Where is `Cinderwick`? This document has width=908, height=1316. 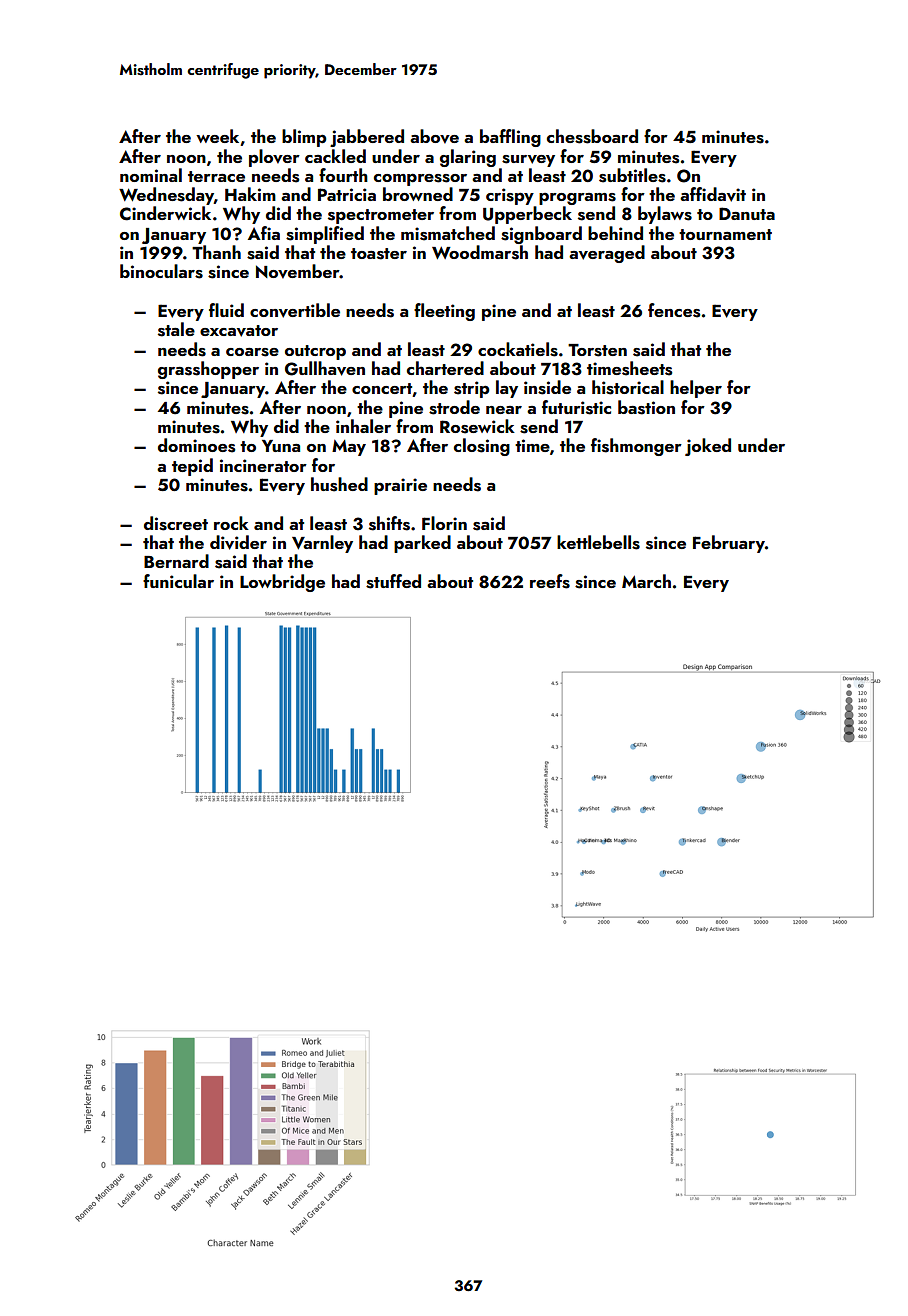 Cinderwick is located at coordinates (165, 213).
